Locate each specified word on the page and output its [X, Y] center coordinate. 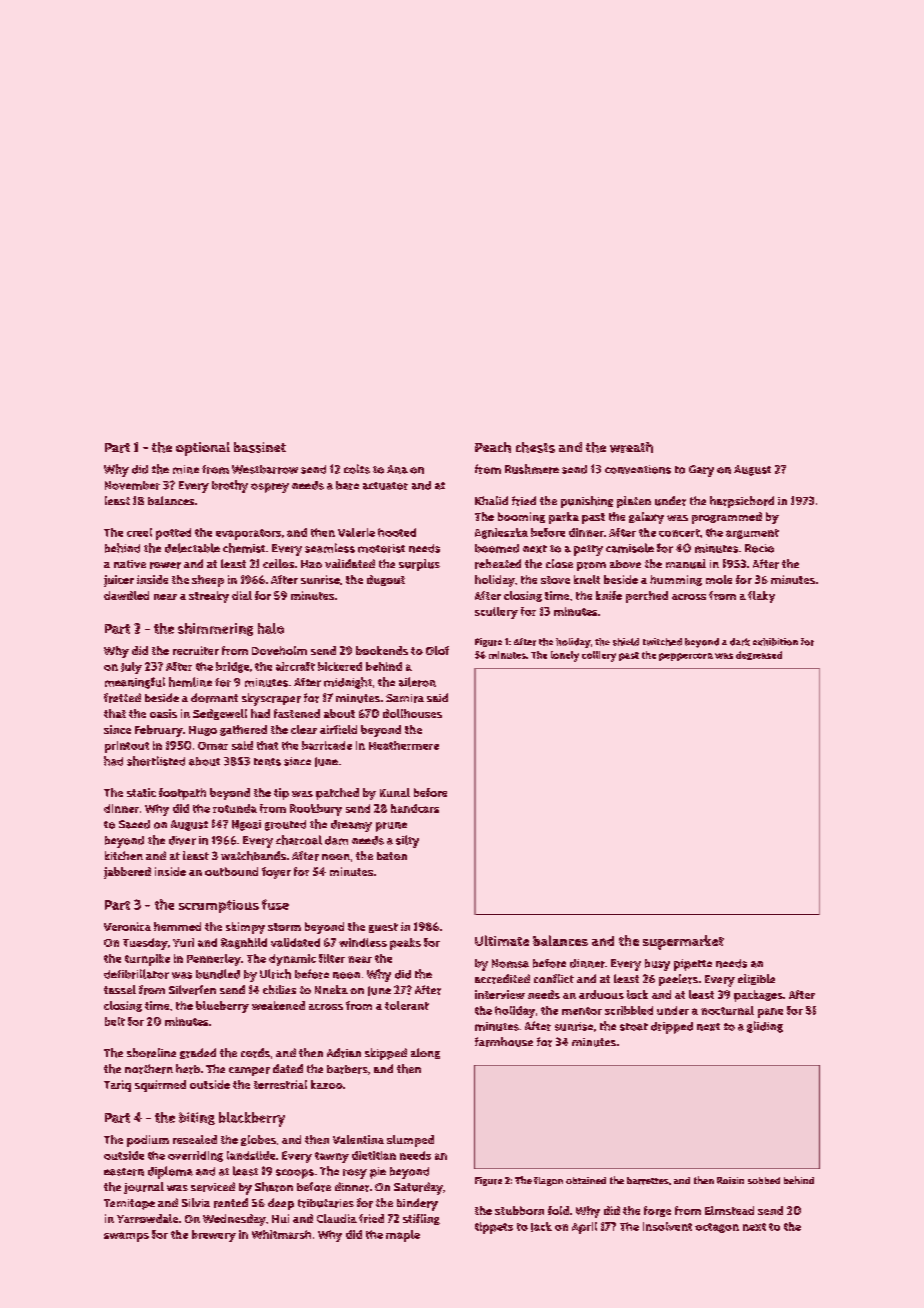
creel [139, 532]
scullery [496, 613]
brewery [214, 1236]
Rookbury [316, 810]
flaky [761, 597]
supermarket [683, 942]
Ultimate [502, 940]
